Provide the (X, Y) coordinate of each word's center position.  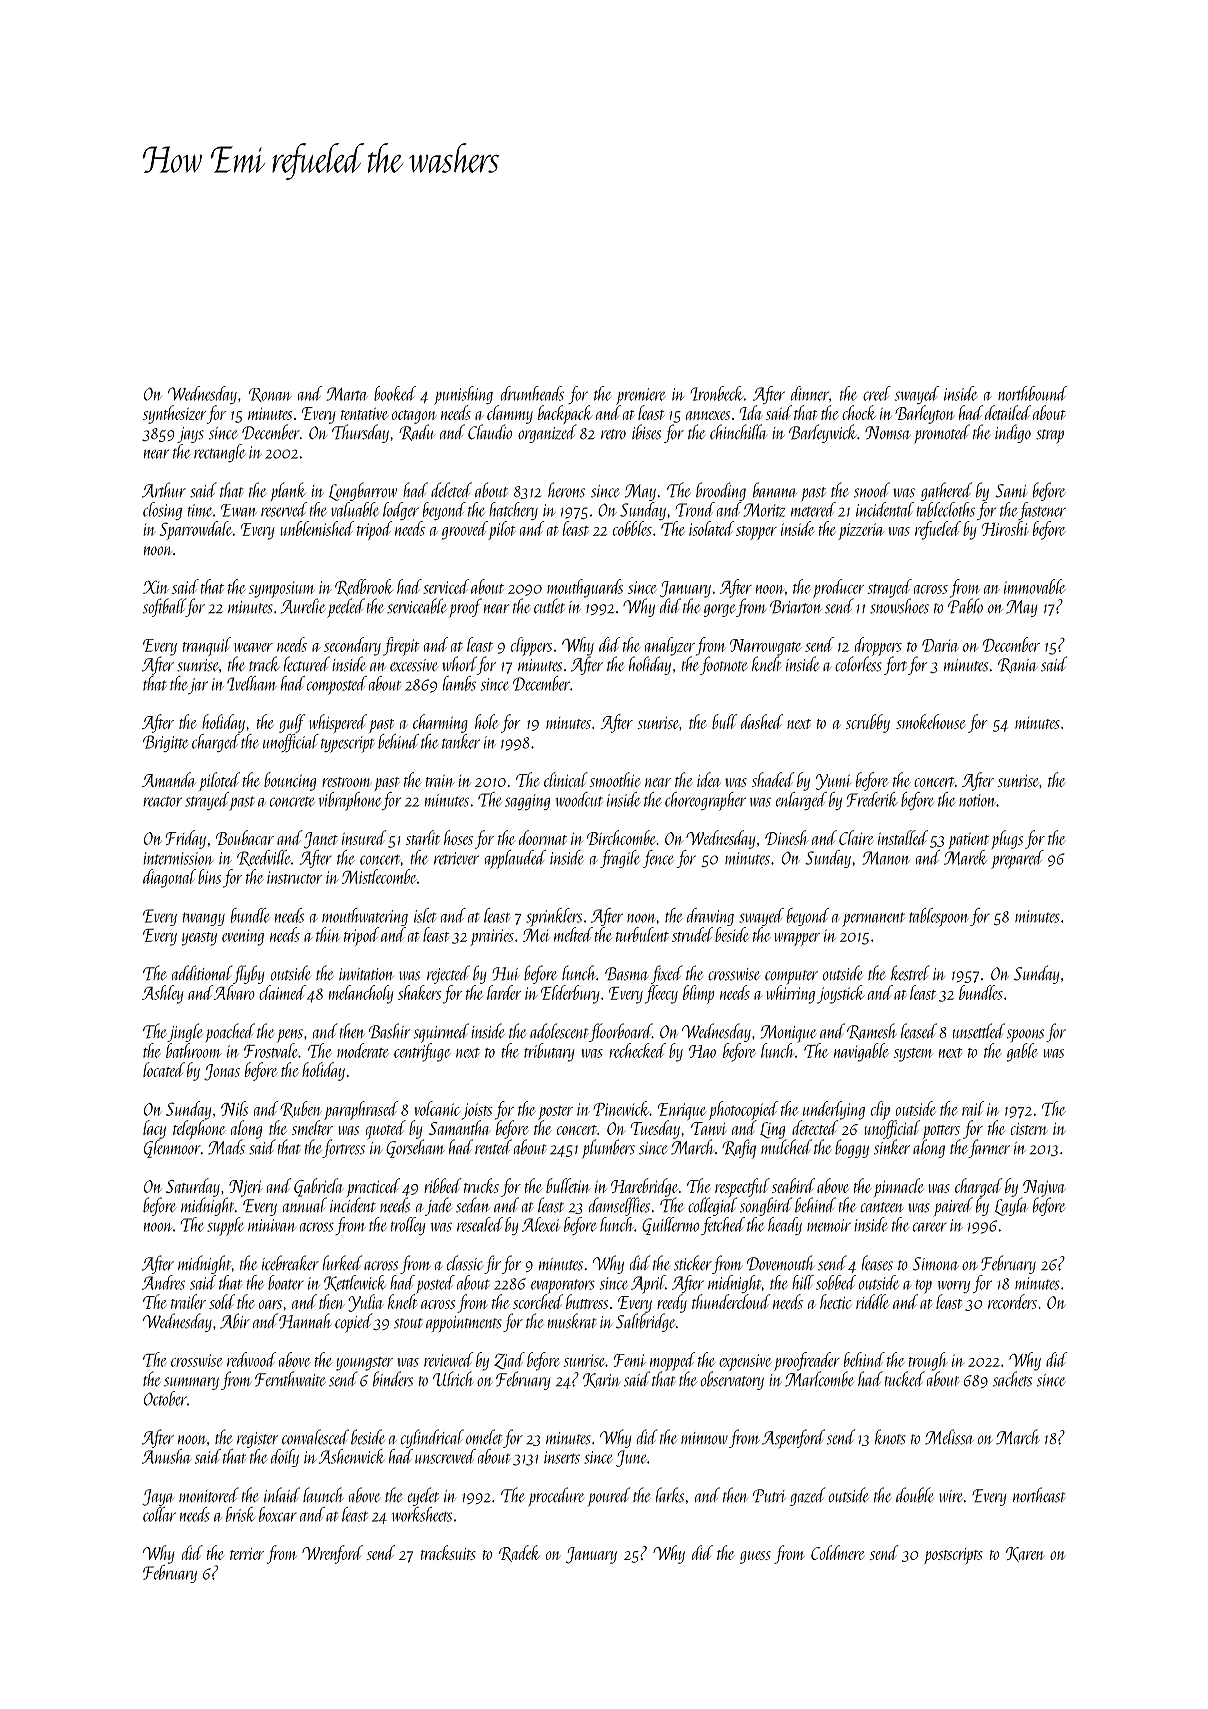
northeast (1039, 1495)
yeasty (199, 939)
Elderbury (570, 994)
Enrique (682, 1111)
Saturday (193, 1187)
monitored (209, 1495)
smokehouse (930, 721)
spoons (1025, 1035)
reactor (162, 801)
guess (755, 1557)
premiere (641, 396)
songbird (766, 1206)
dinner (810, 393)
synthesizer (175, 414)
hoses (458, 837)
